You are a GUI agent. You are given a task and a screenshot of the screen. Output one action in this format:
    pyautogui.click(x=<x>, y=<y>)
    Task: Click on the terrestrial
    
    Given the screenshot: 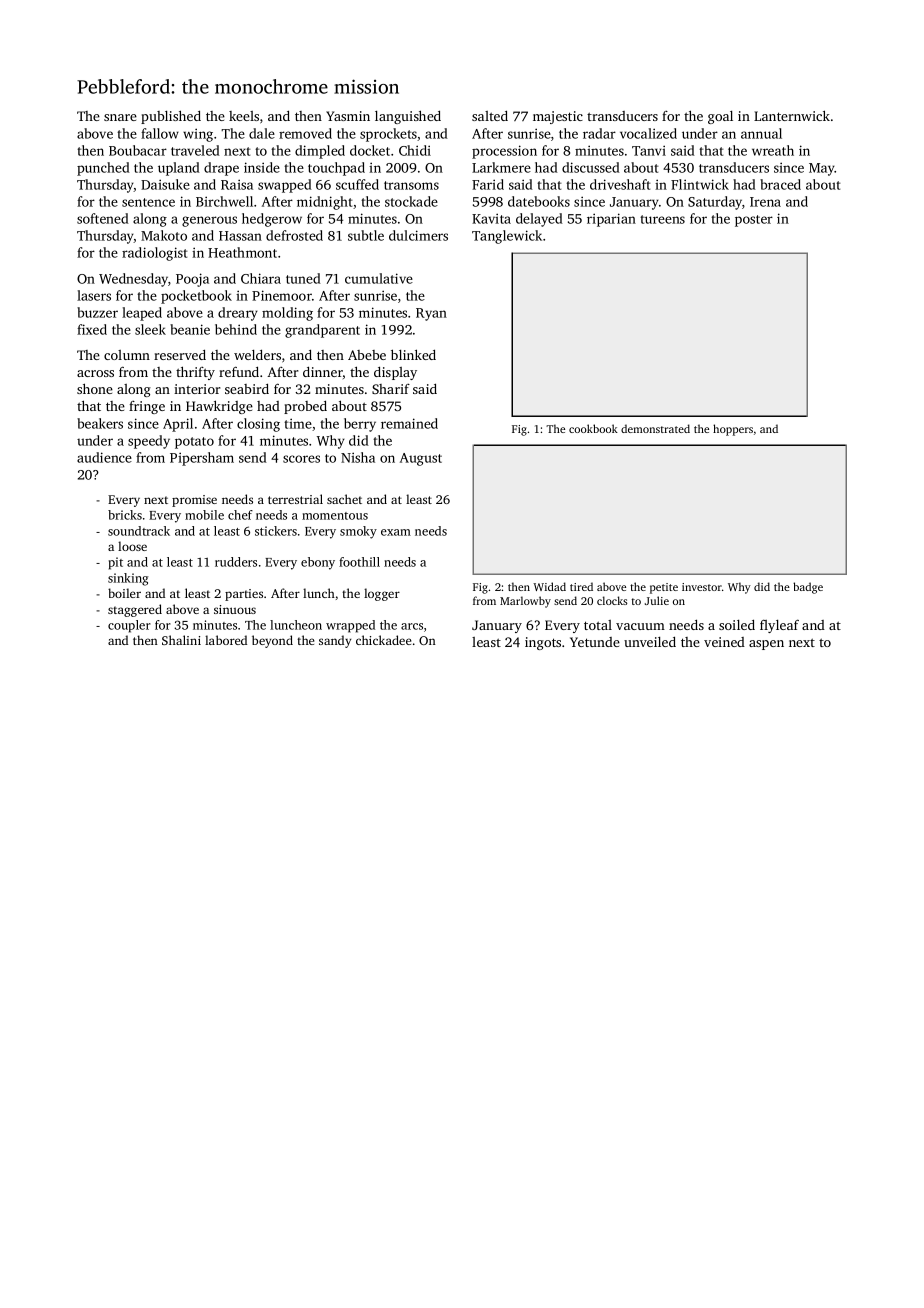 What is the action you would take?
    pyautogui.click(x=295, y=499)
